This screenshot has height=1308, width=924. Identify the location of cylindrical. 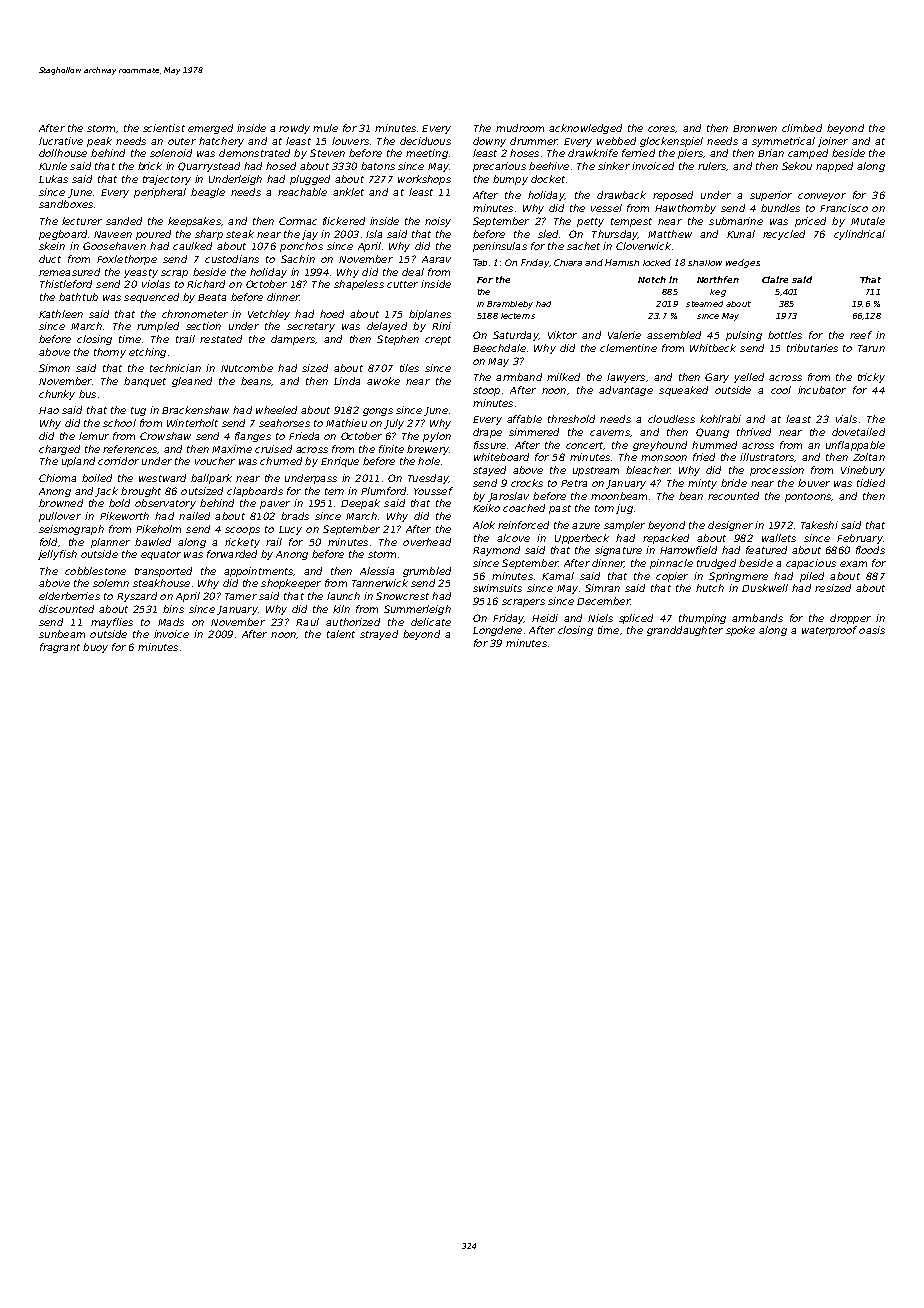
(859, 235).
